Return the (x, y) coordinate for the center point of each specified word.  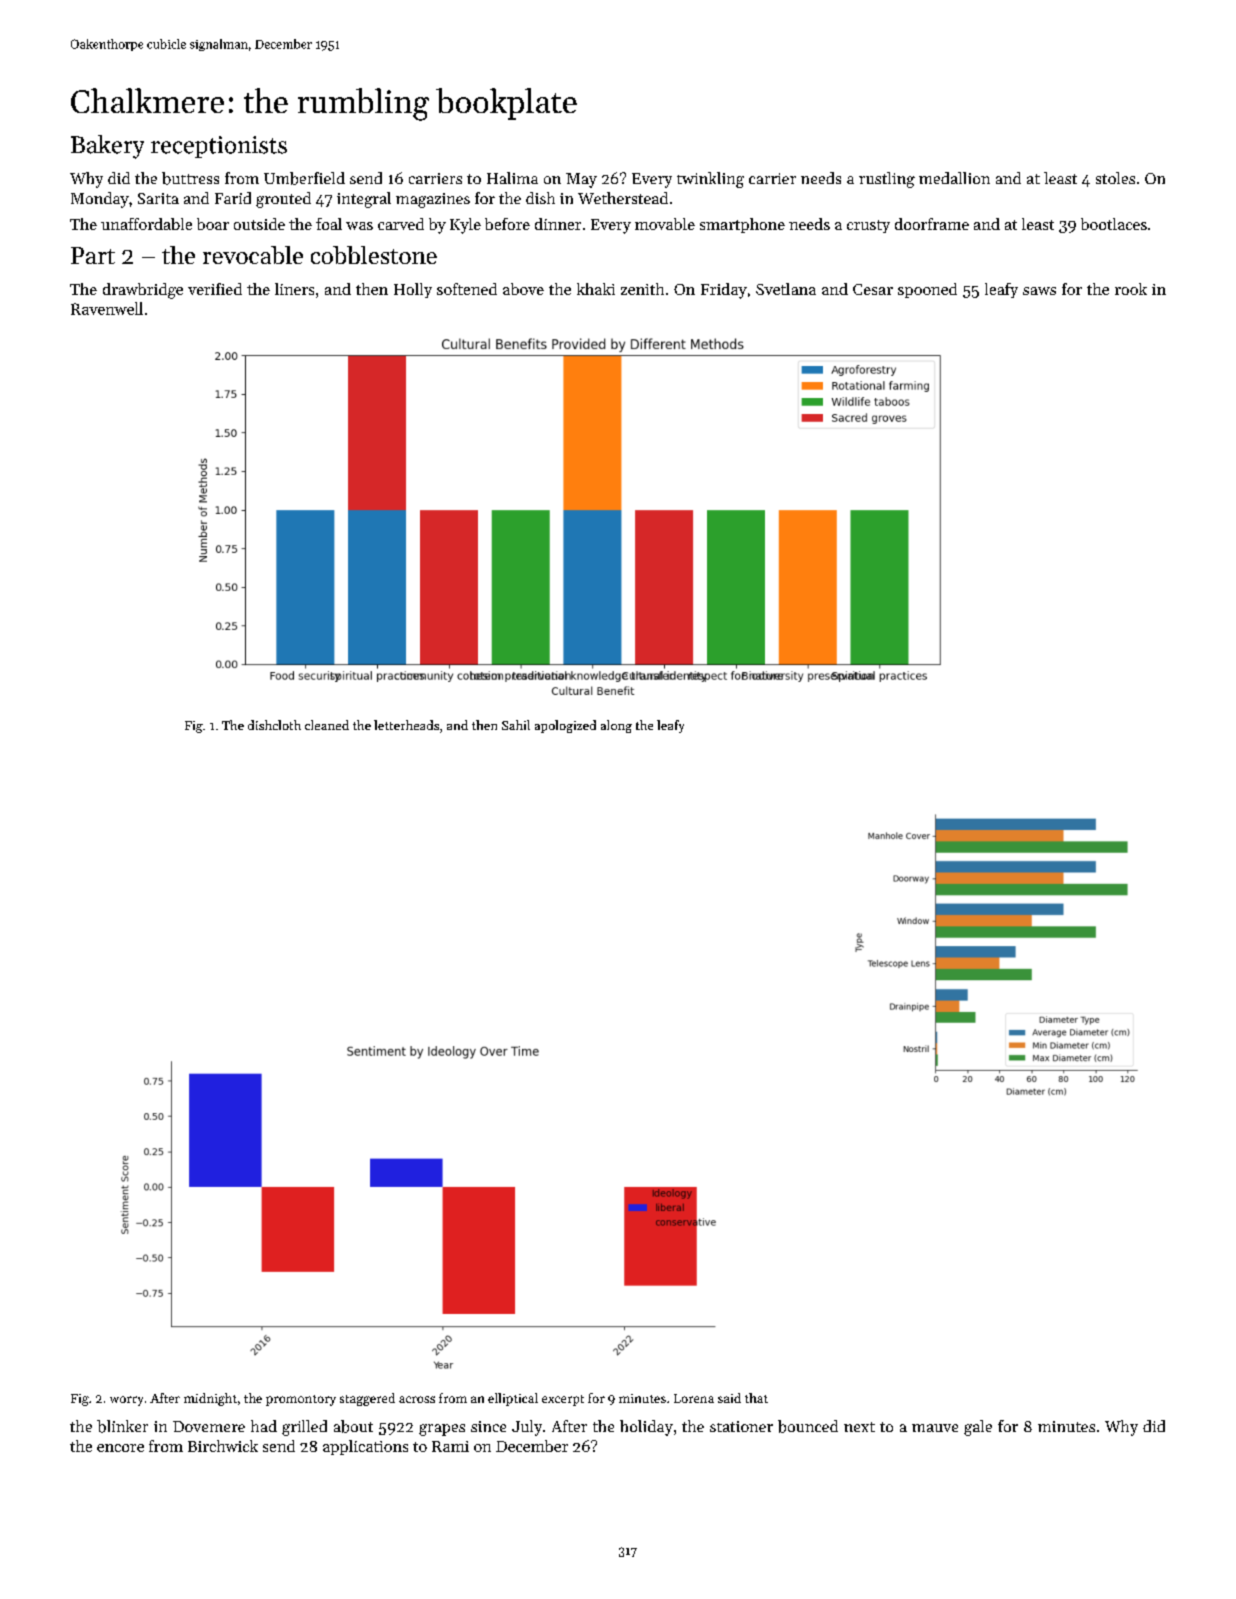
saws (1039, 291)
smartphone (742, 225)
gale (978, 1428)
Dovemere (209, 1426)
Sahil (516, 725)
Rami (450, 1446)
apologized (565, 726)
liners (294, 289)
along (616, 726)
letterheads (406, 725)
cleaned (327, 725)
